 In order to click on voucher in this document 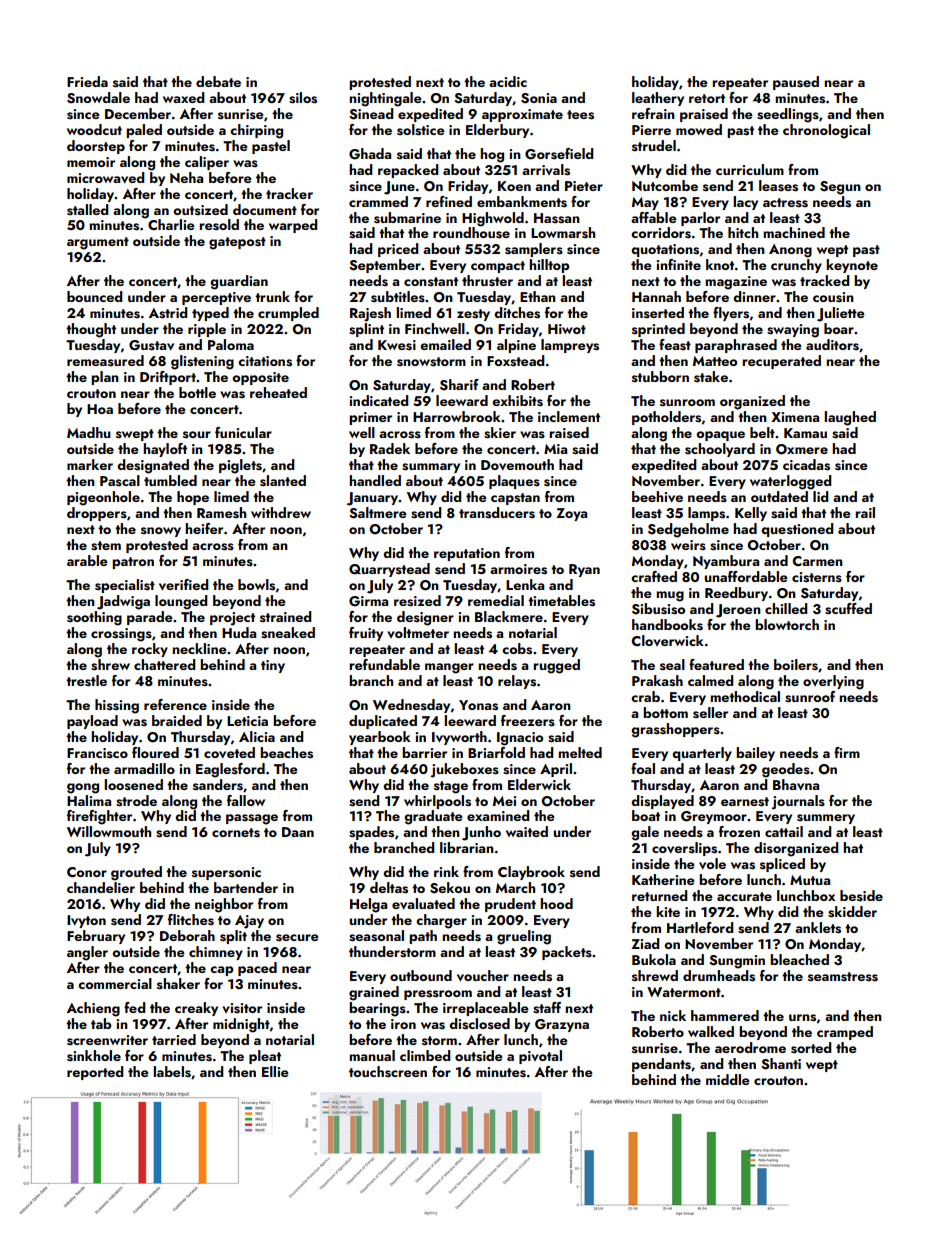, I will do `click(483, 976)`.
